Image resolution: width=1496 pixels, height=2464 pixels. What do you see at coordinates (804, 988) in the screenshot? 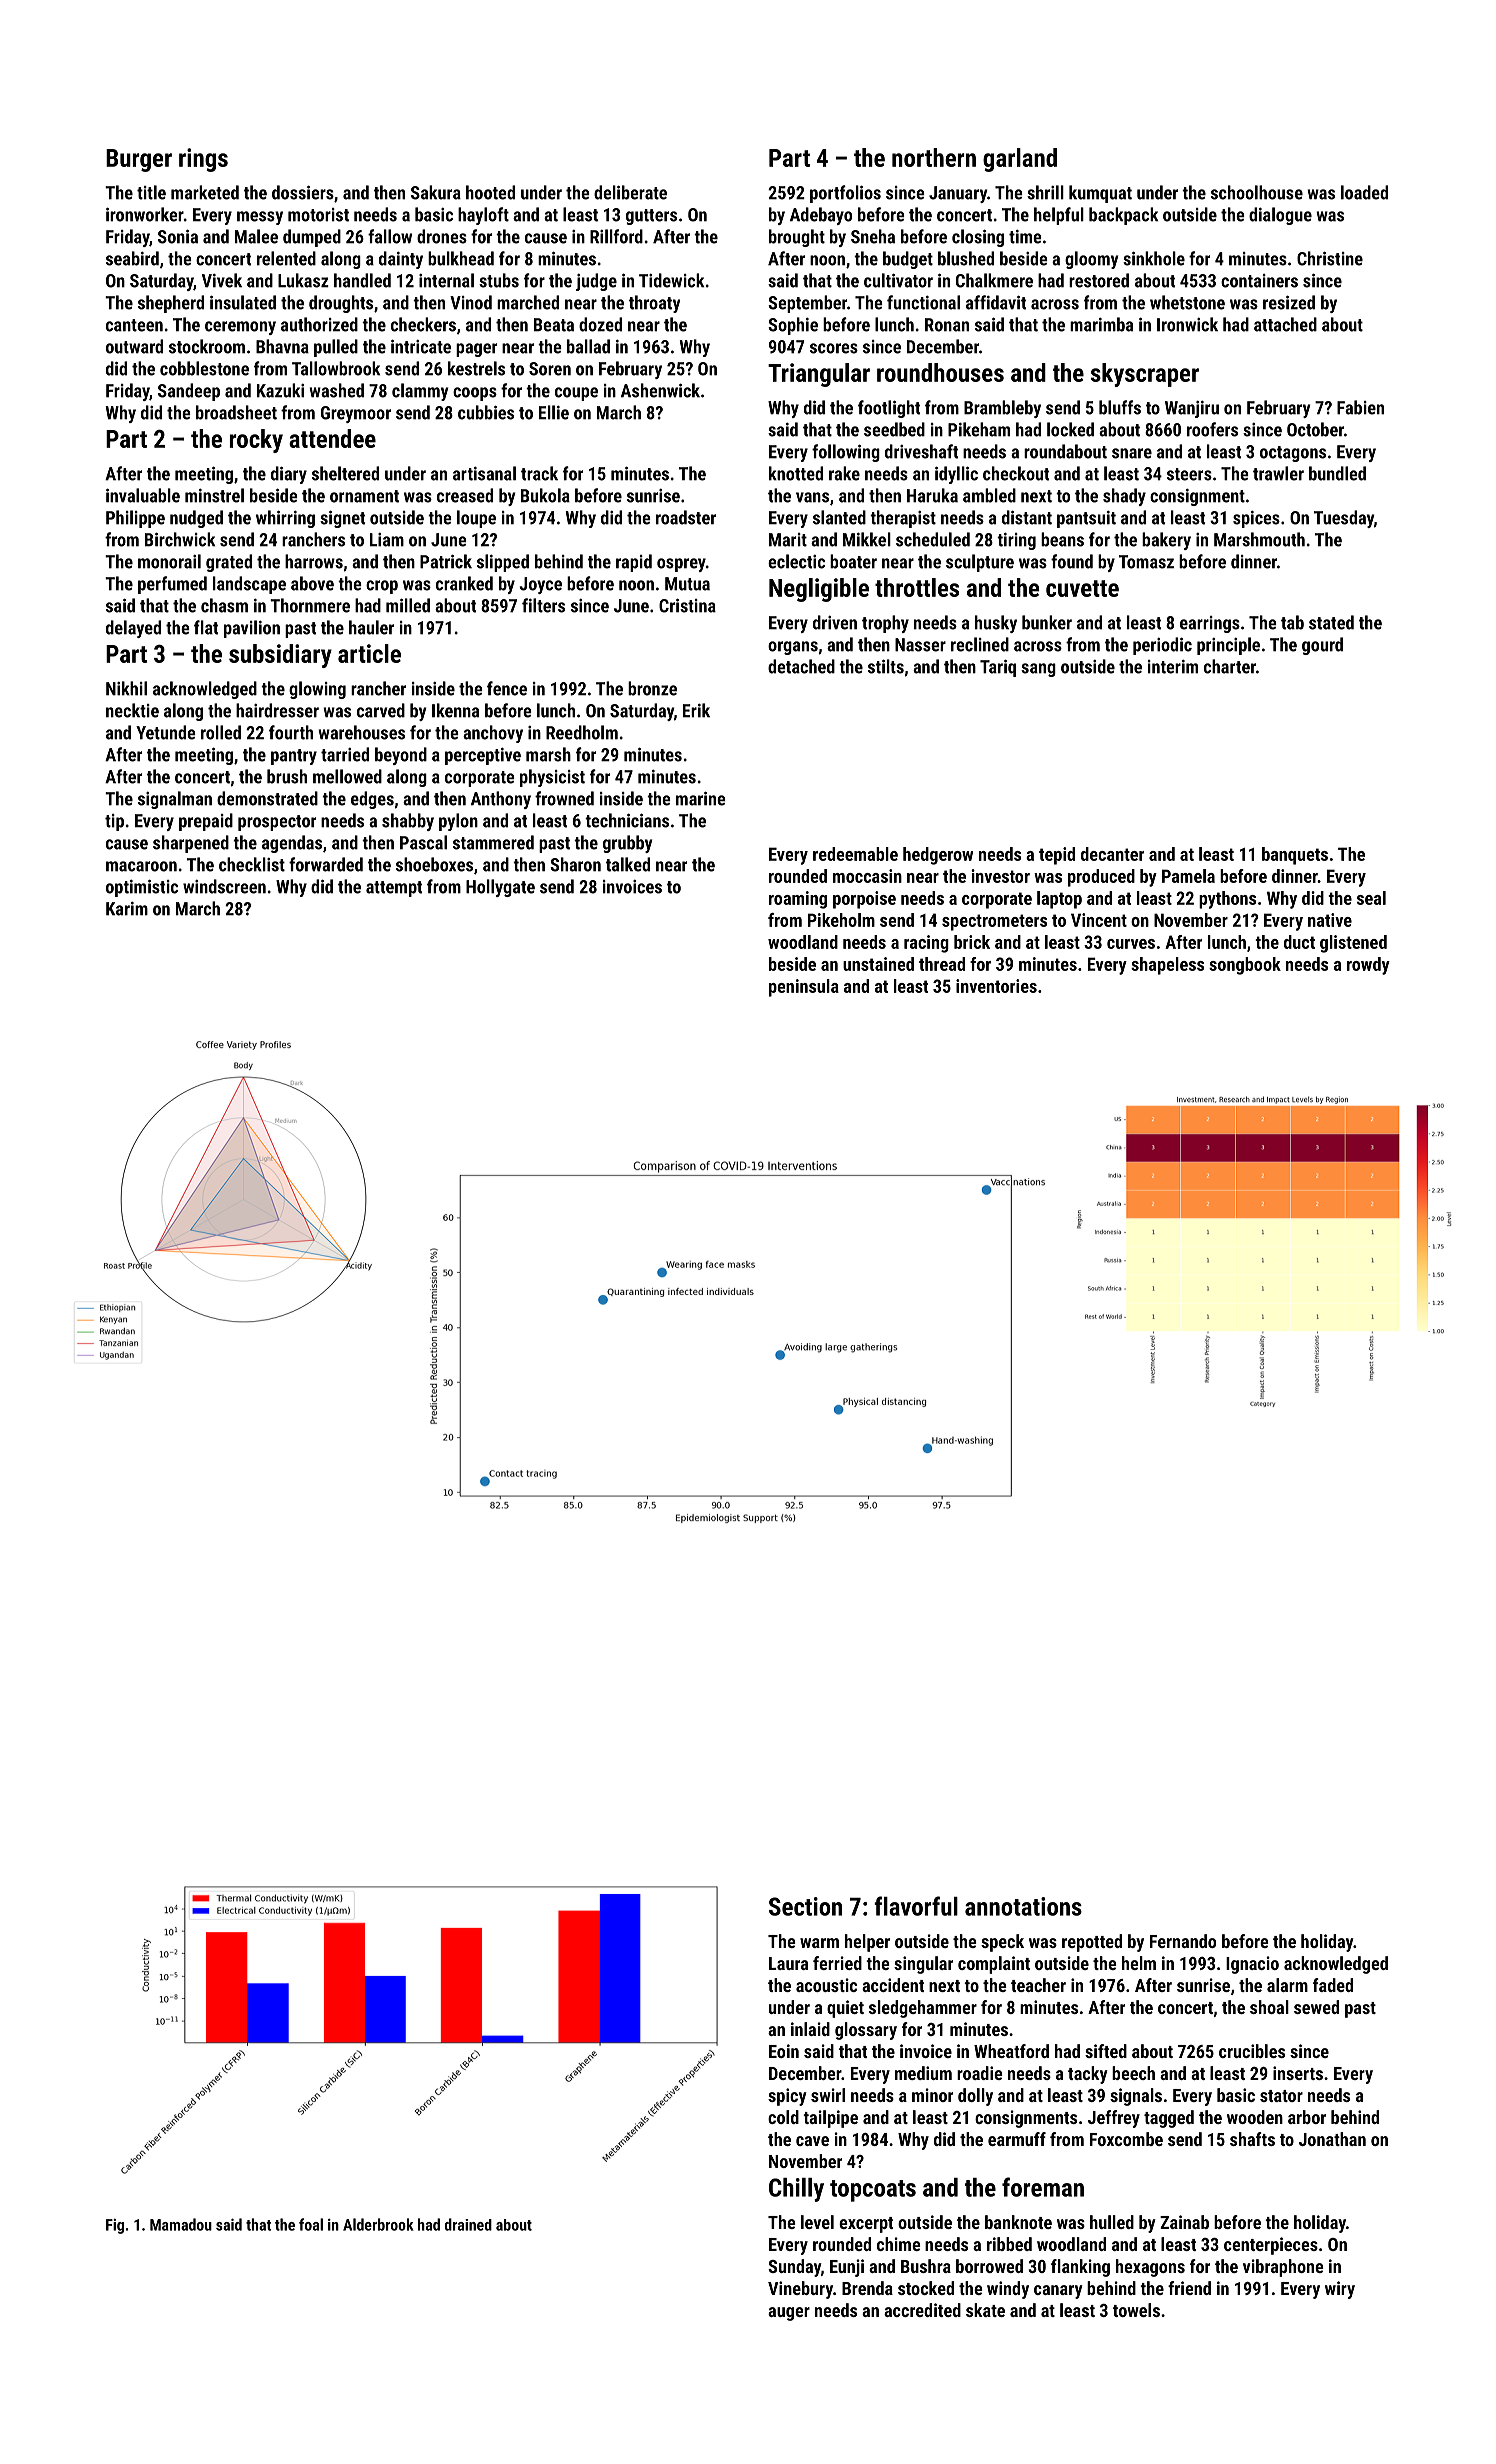
I see `peninsula` at bounding box center [804, 988].
